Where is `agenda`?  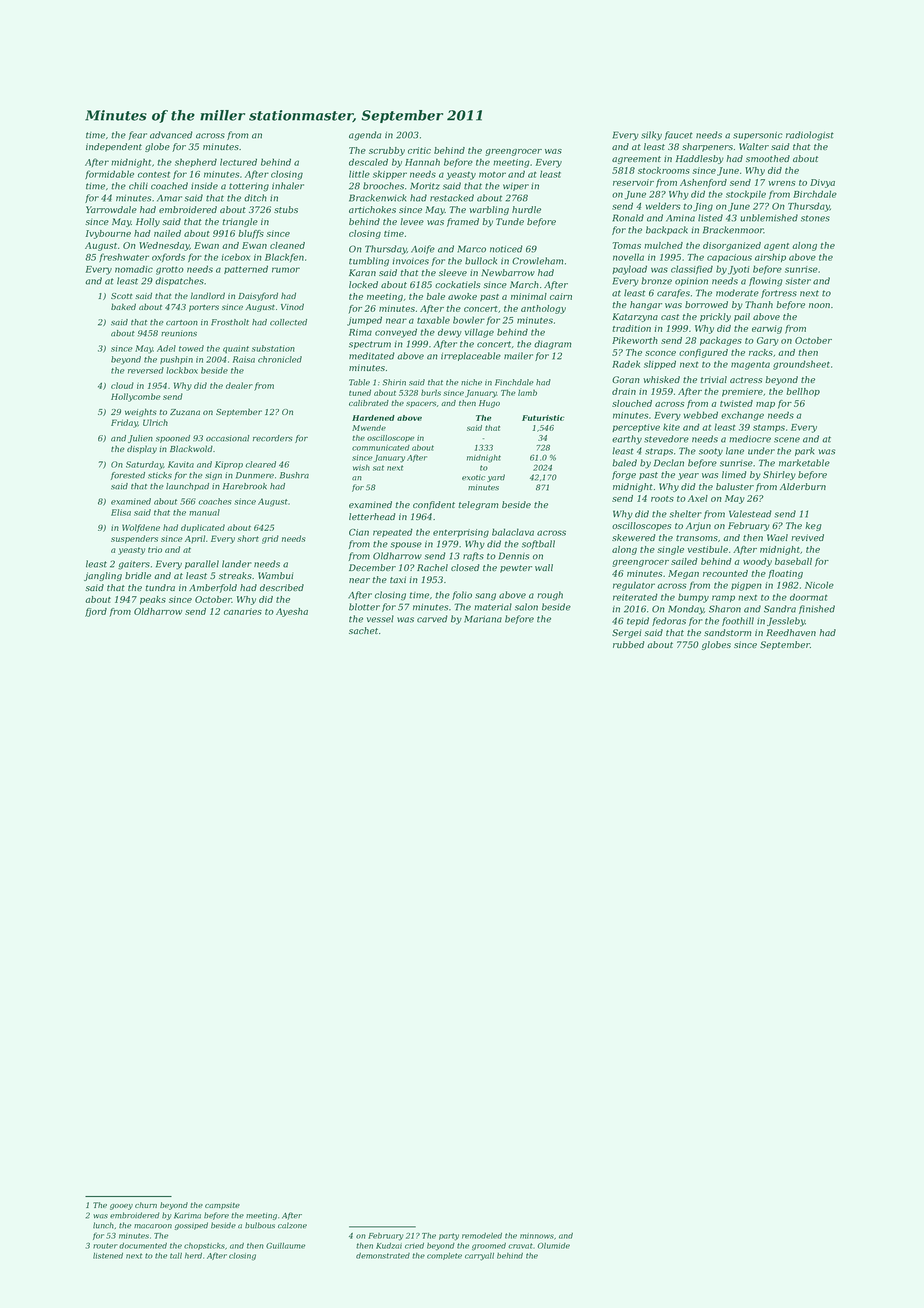
agenda is located at coordinates (365, 136).
